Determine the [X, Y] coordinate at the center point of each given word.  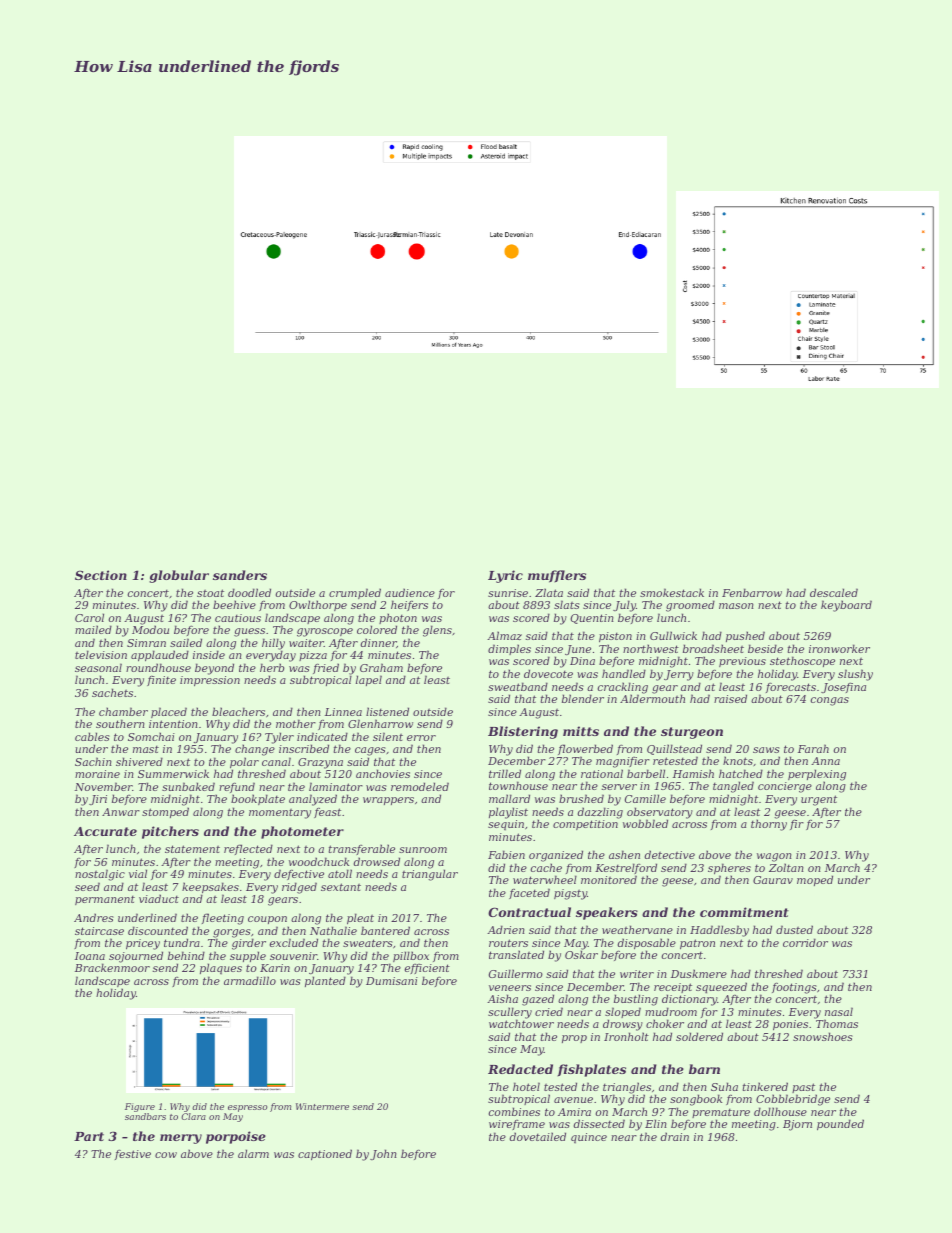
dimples [509, 649]
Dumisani [392, 981]
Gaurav [773, 880]
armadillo [250, 980]
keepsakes [210, 888]
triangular [430, 875]
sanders [240, 575]
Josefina [843, 687]
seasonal [98, 667]
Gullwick [673, 635]
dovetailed [538, 1136]
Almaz [504, 635]
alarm [253, 1153]
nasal [839, 1011]
